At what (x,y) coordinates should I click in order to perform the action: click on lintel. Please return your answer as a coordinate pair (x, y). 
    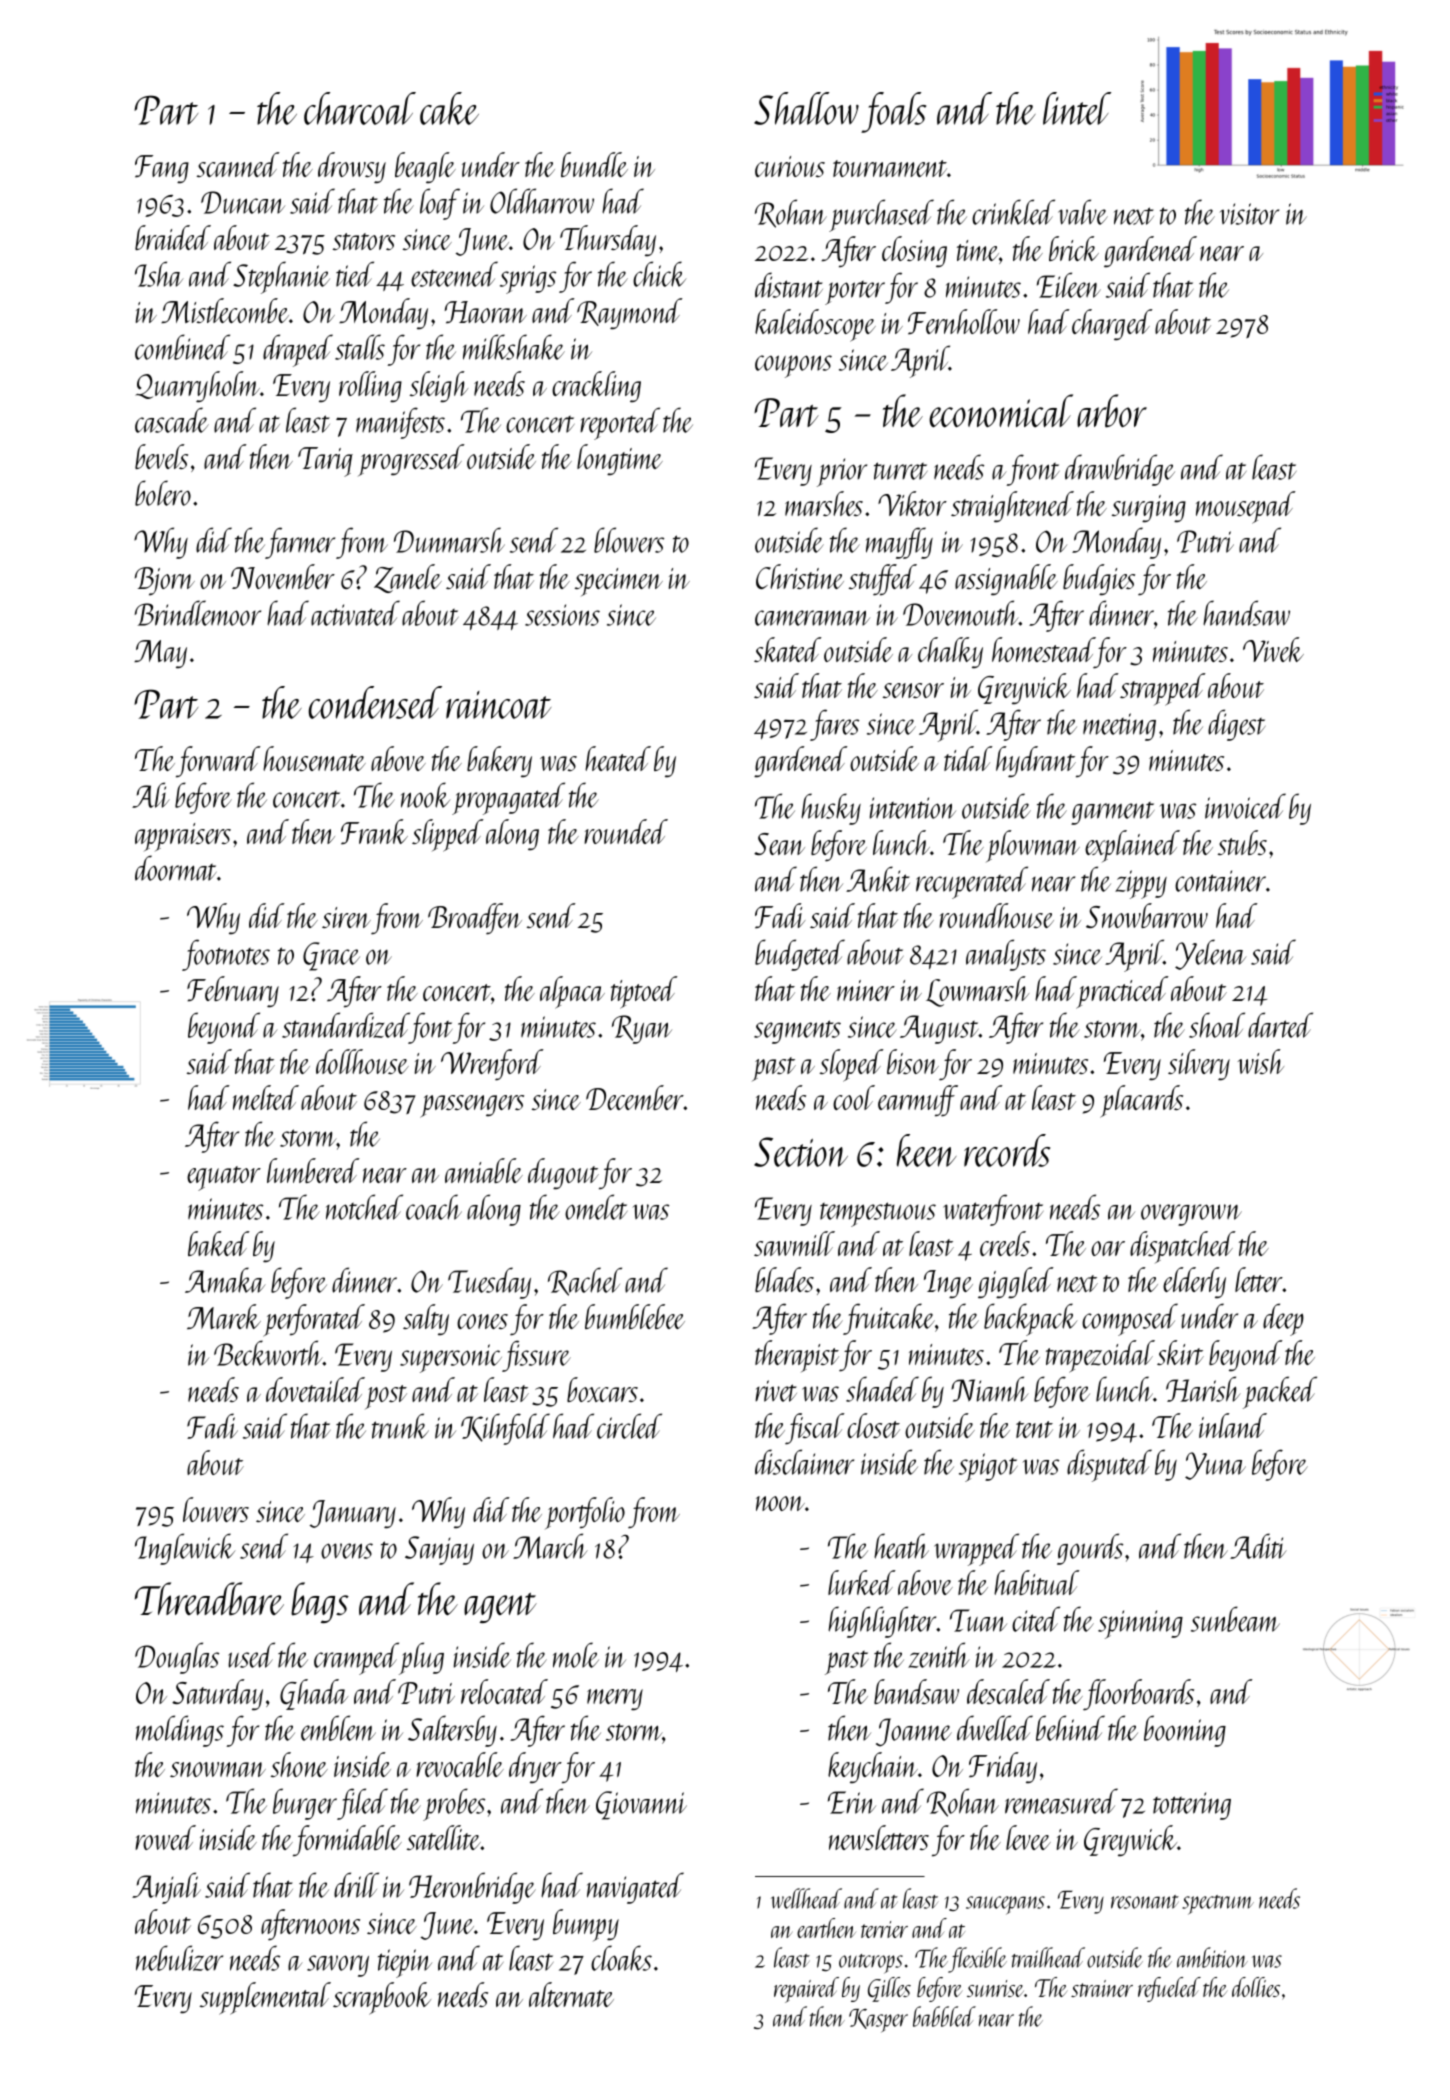
    Looking at the image, I should click on (1077, 108).
